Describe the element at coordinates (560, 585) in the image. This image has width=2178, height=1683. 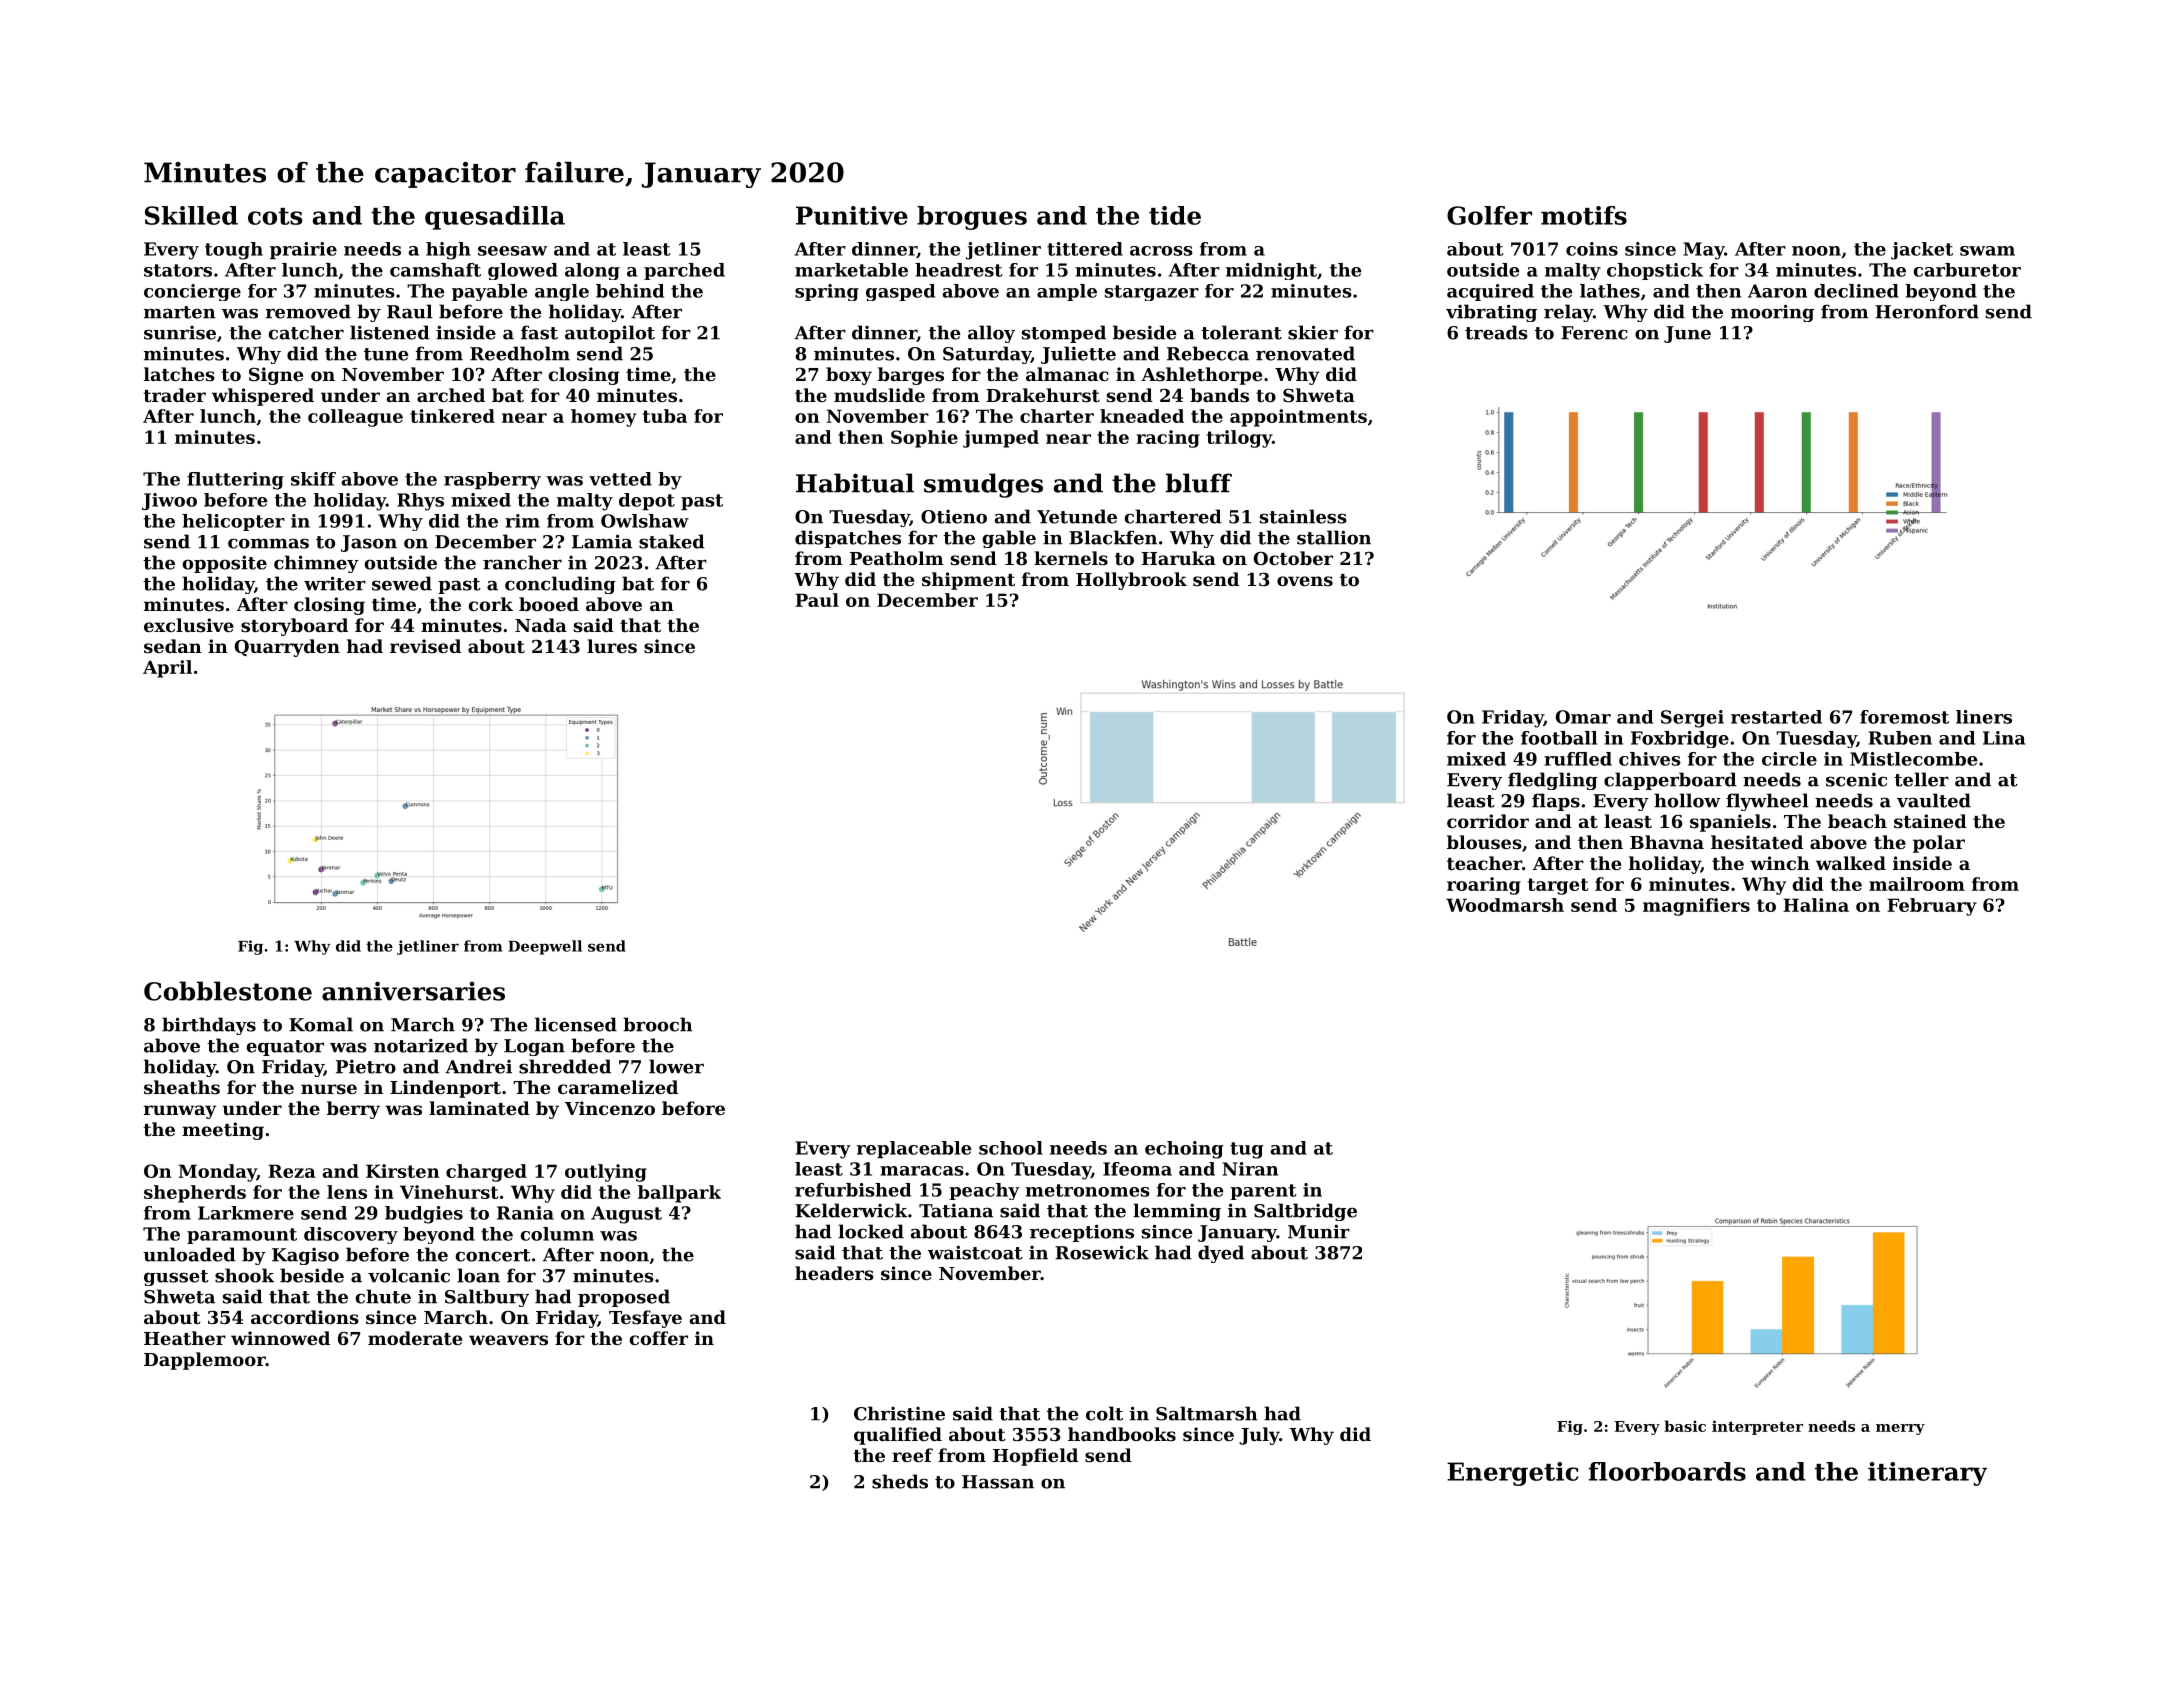
I see `concluding` at that location.
